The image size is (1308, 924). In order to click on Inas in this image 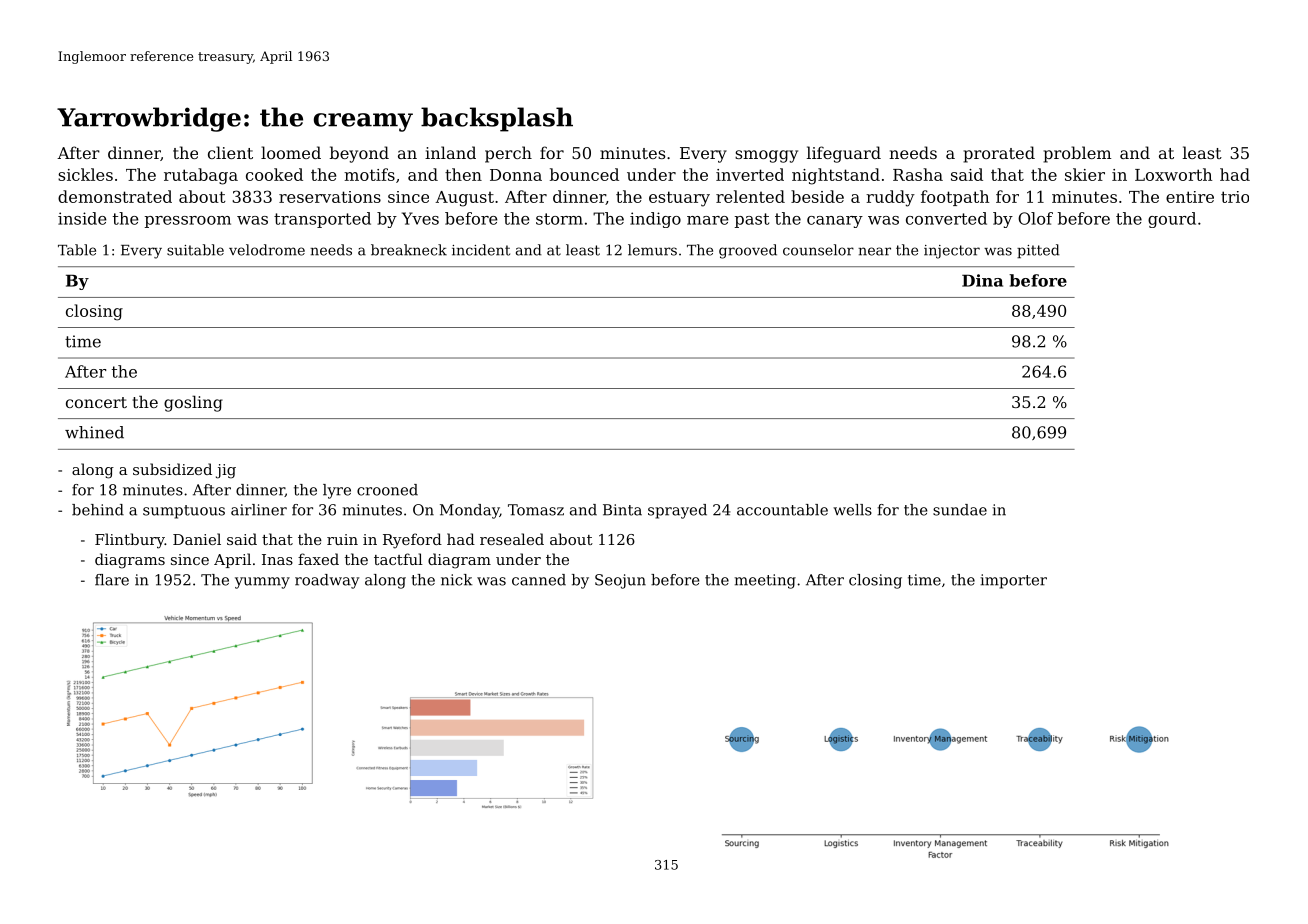, I will do `click(277, 559)`.
